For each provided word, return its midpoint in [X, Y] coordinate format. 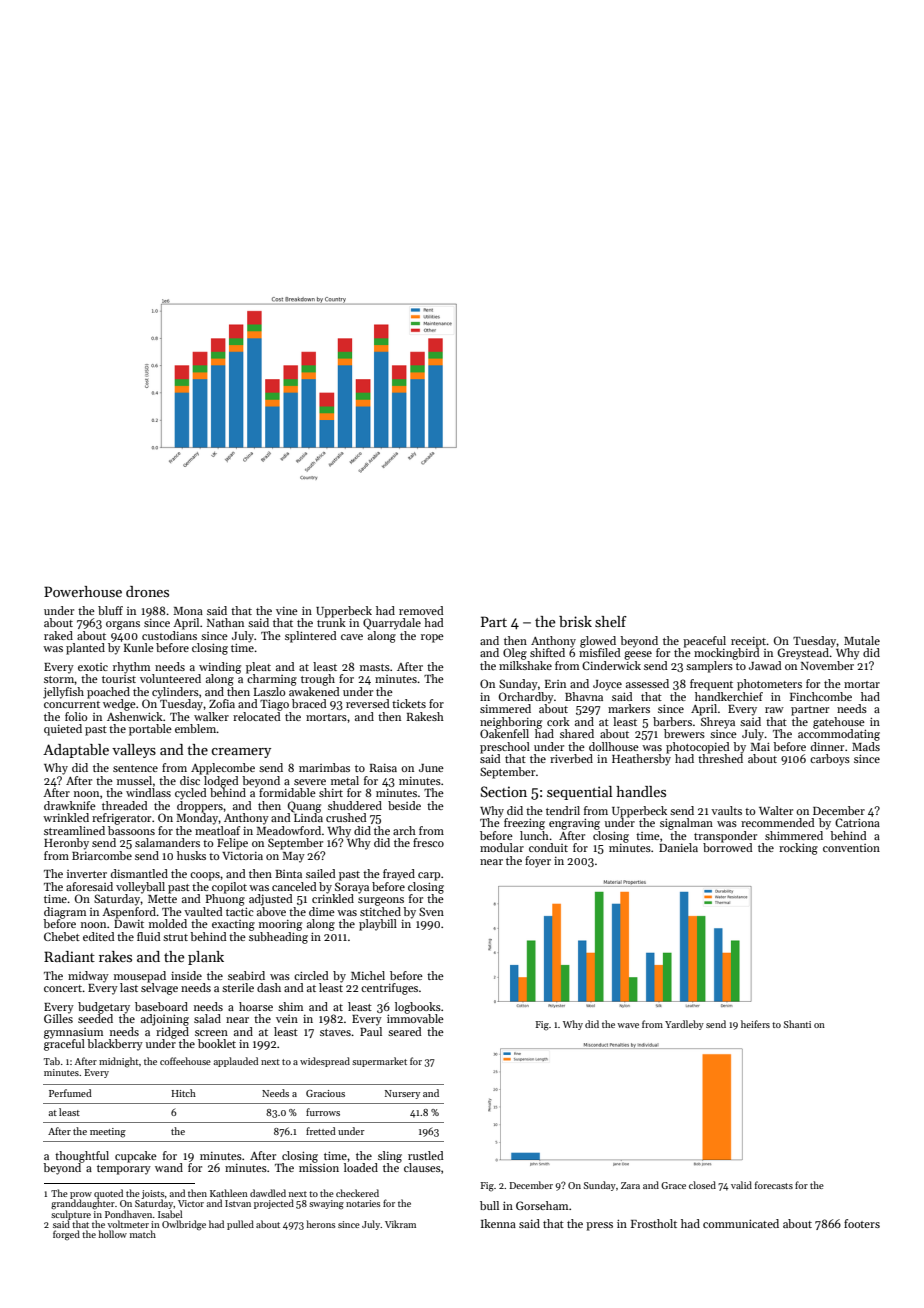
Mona [188, 611]
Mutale [862, 640]
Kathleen [229, 1193]
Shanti [797, 1024]
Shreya [718, 723]
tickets [409, 703]
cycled [191, 794]
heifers [755, 1024]
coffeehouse [185, 1061]
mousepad [140, 977]
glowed [598, 642]
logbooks [418, 1008]
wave [628, 1025]
